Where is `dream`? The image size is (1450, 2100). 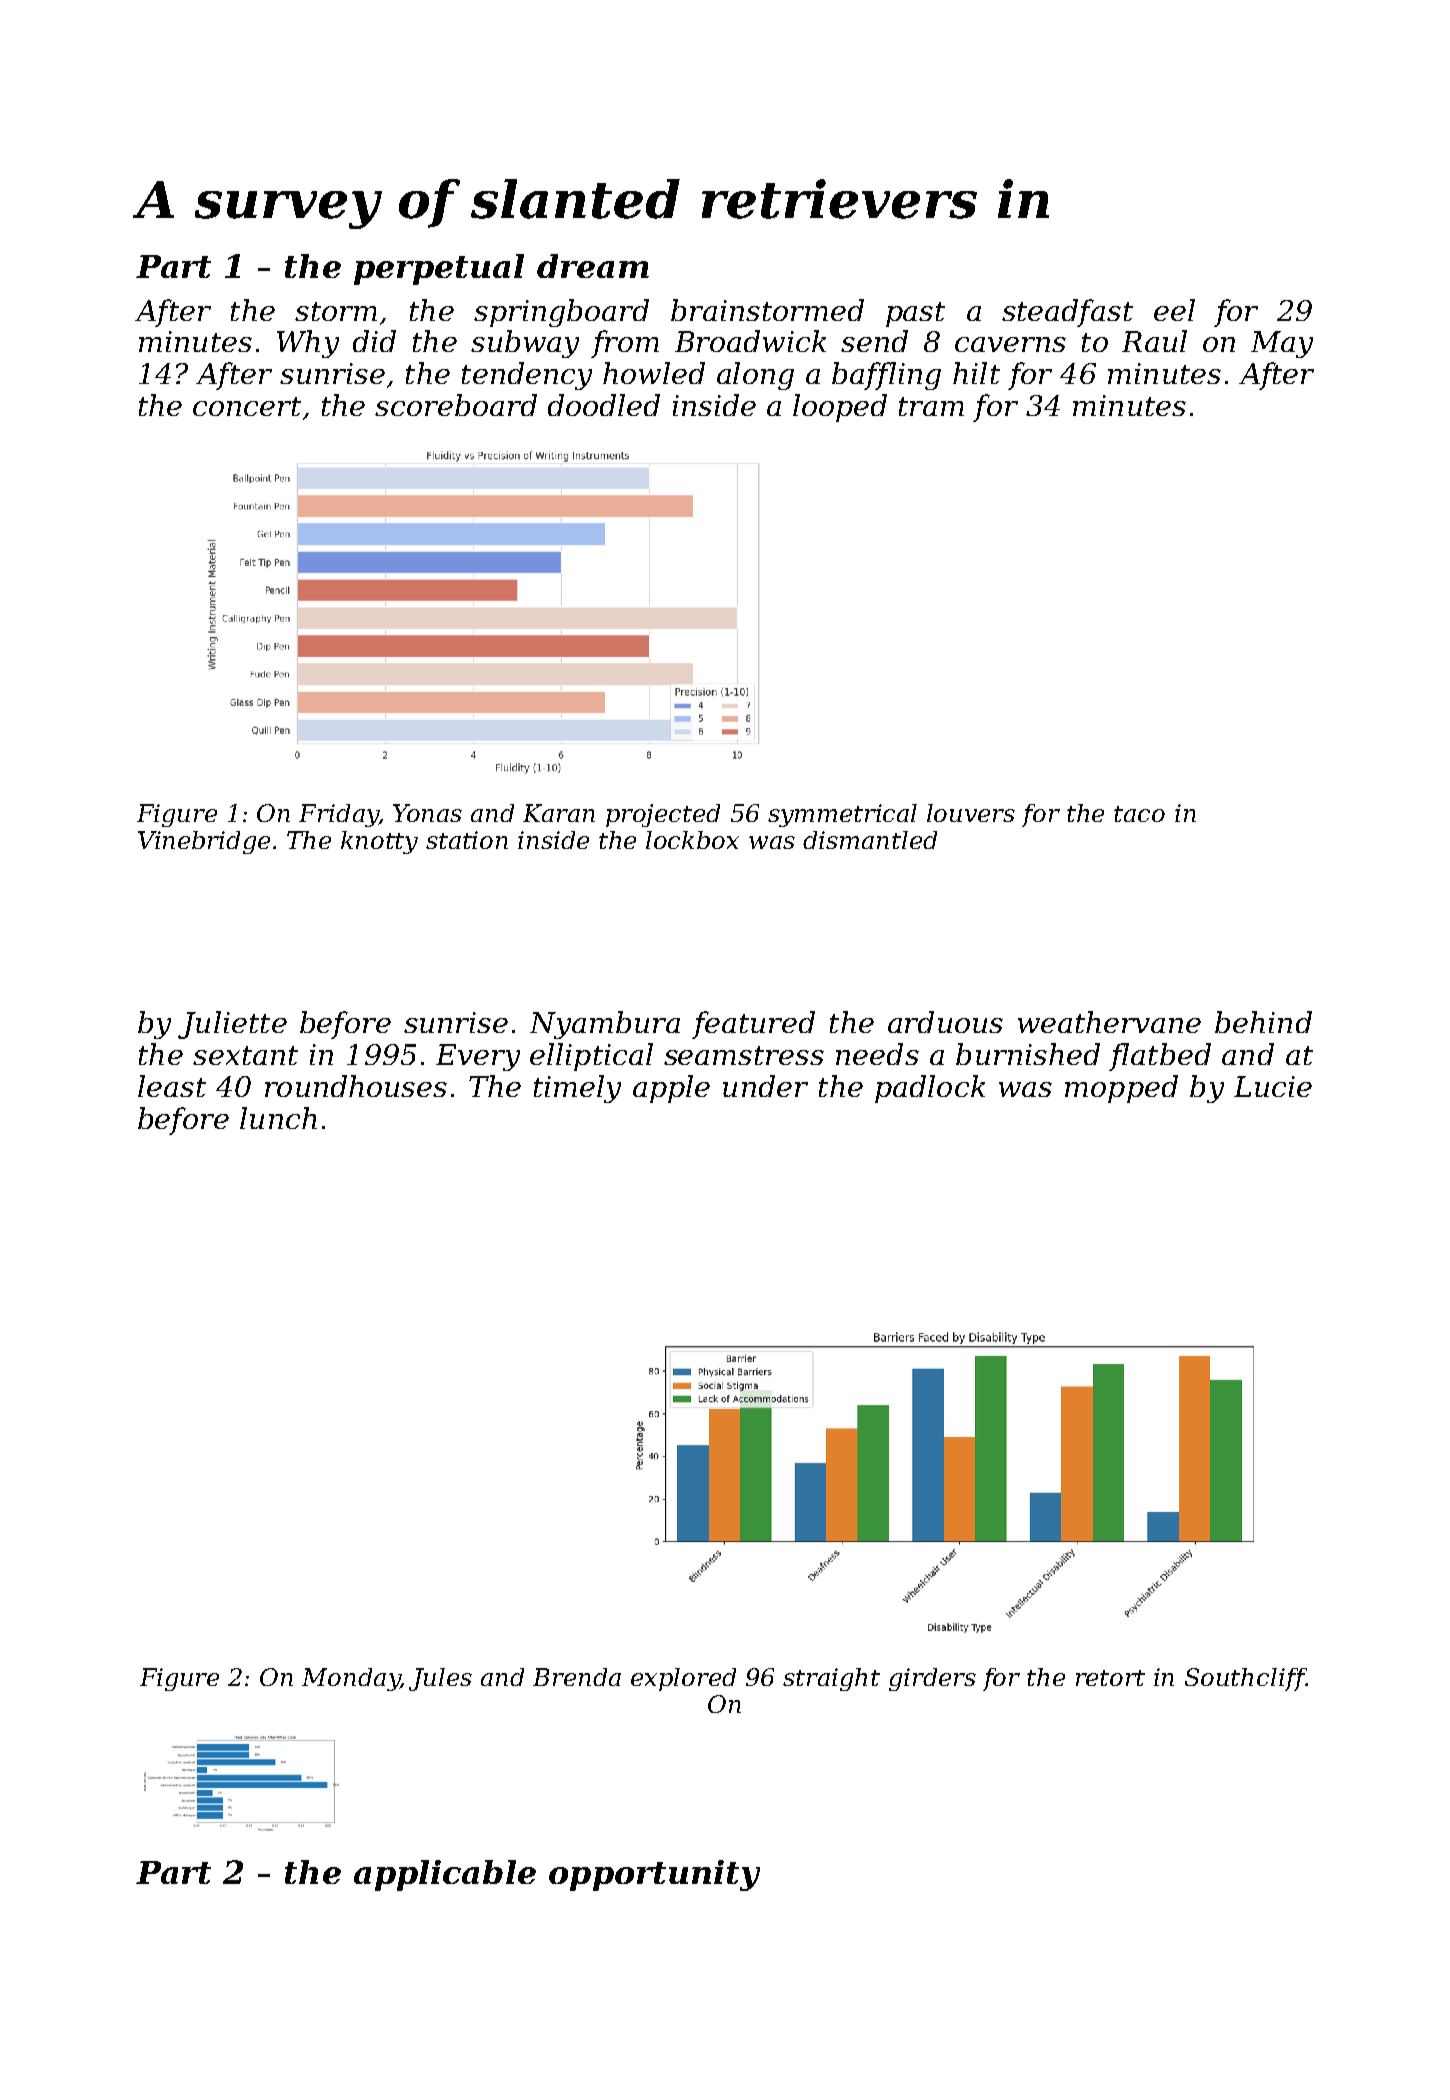
dream is located at coordinates (593, 266).
